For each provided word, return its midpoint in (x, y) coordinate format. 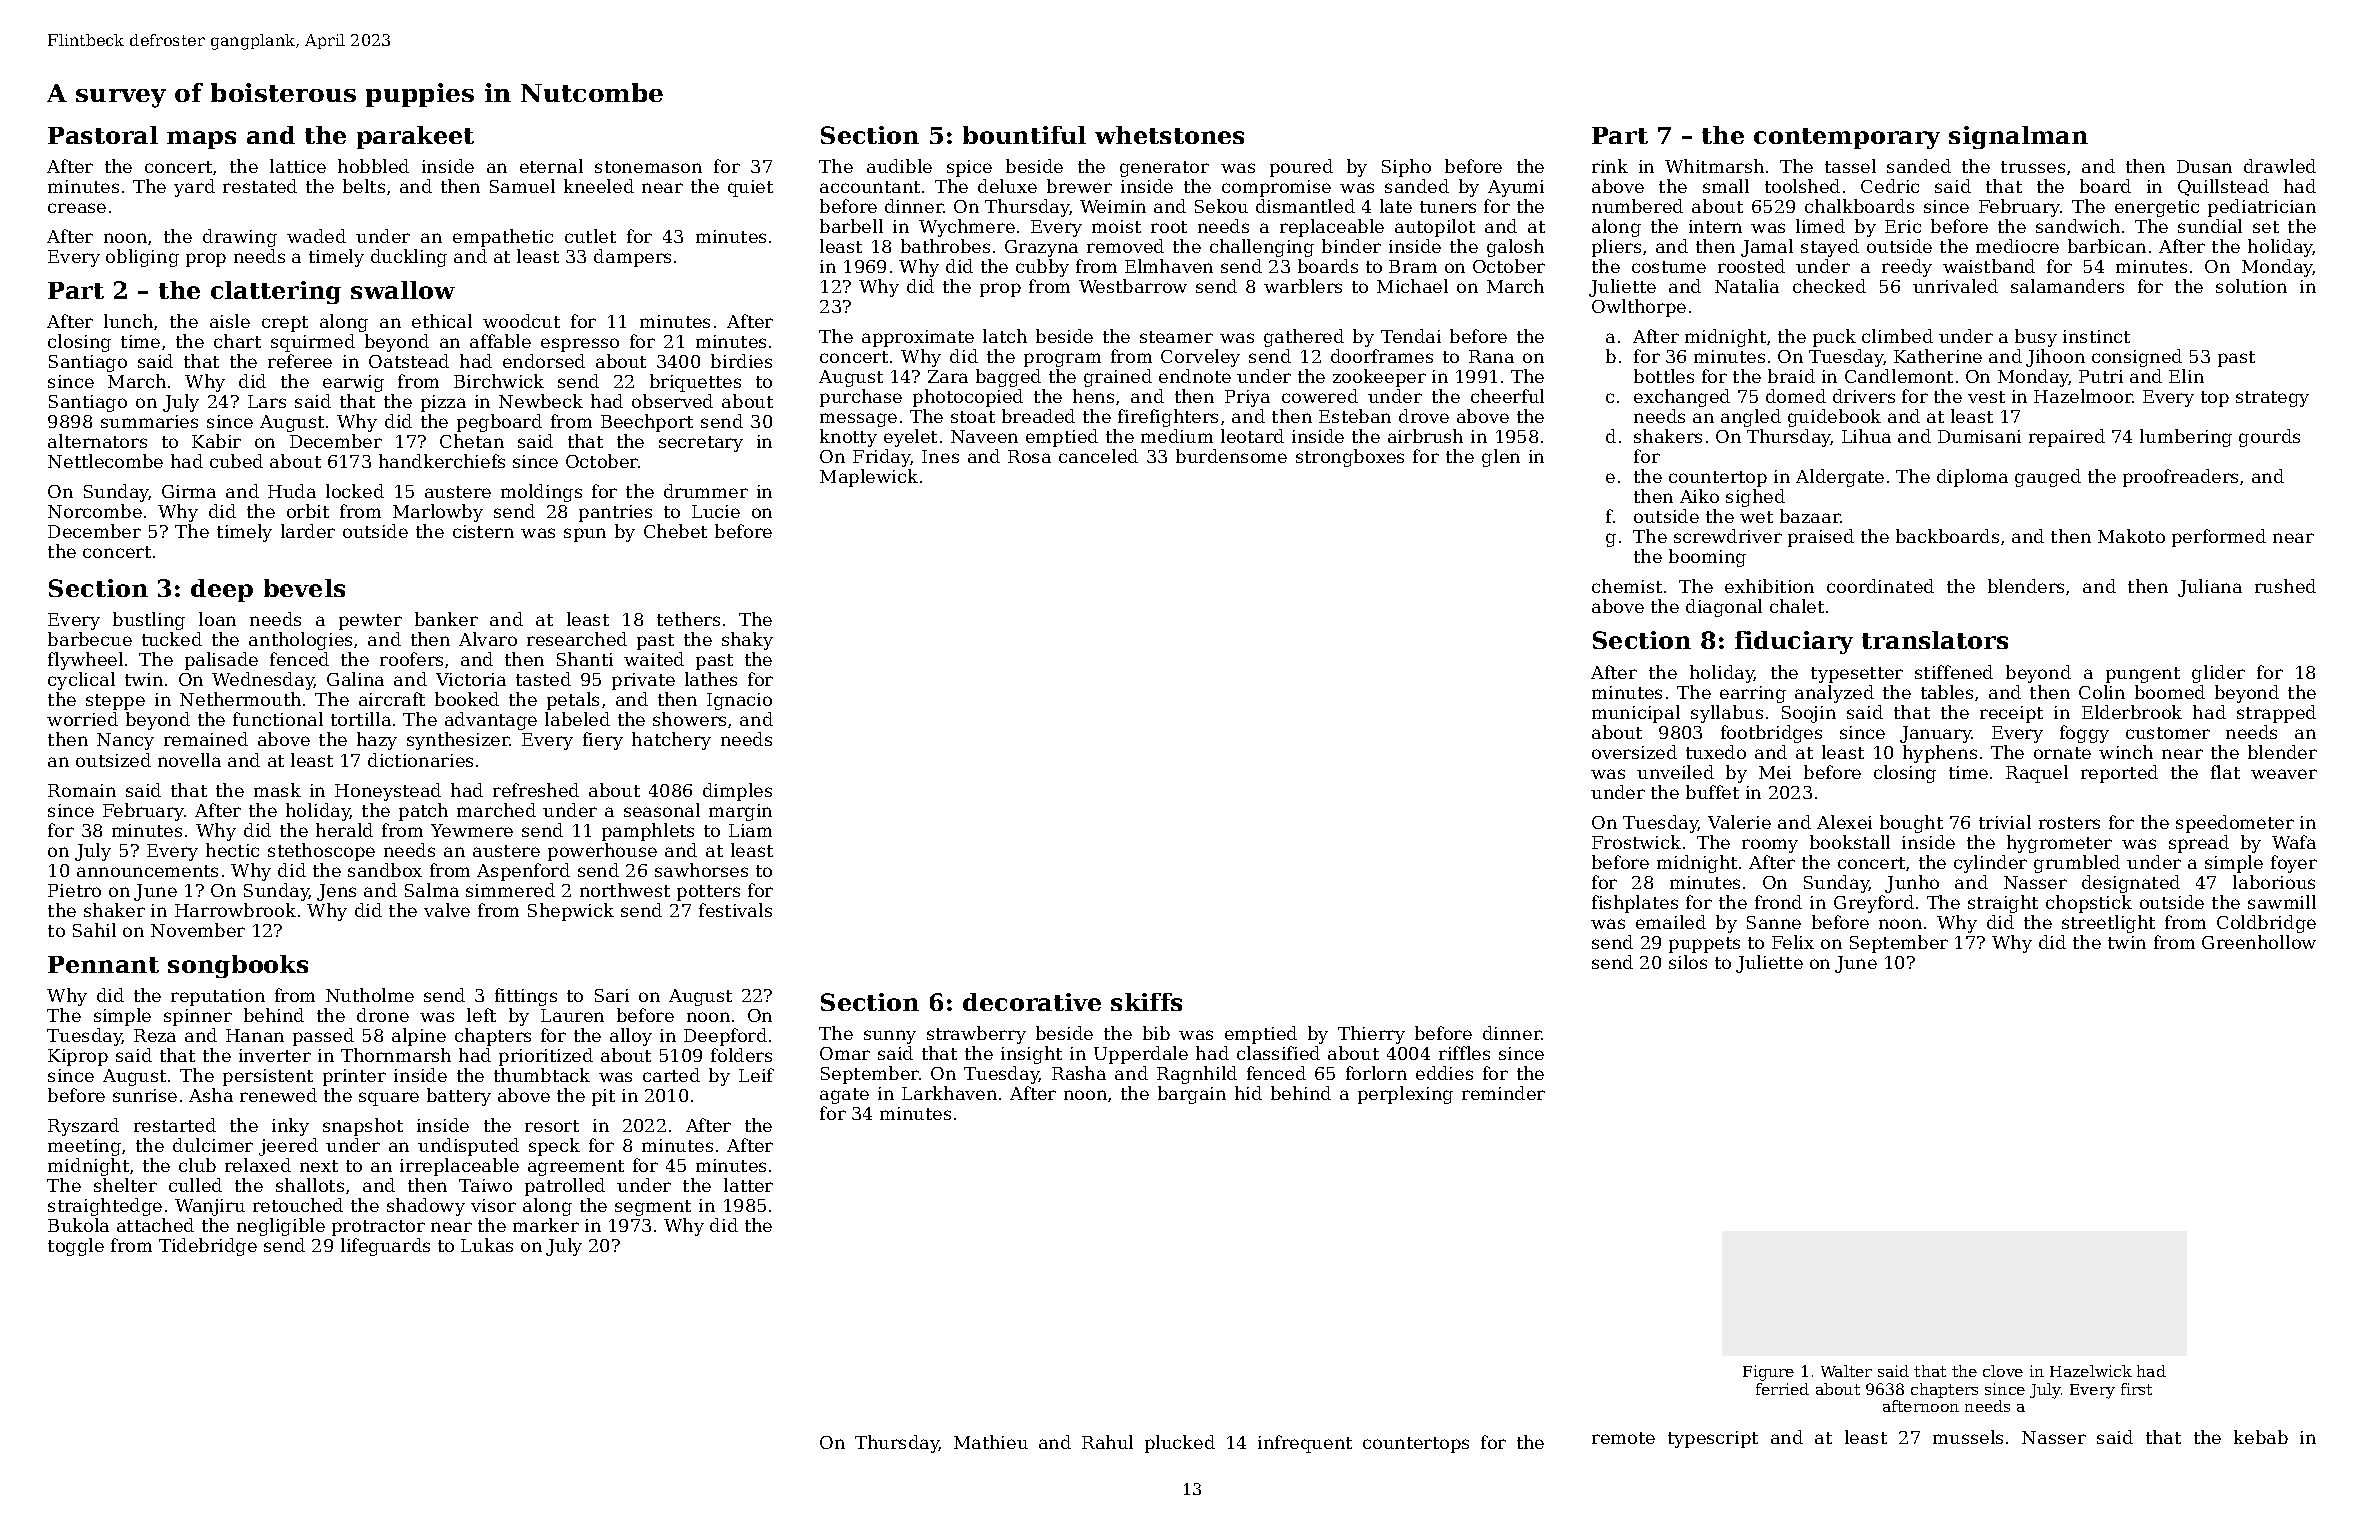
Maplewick (869, 478)
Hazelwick (2091, 1371)
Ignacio (739, 701)
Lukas (487, 1245)
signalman (2018, 137)
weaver (2284, 774)
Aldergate (1840, 478)
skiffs (1146, 1002)
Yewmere (472, 830)
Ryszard (83, 1127)
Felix (1793, 942)
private (643, 681)
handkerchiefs (442, 461)
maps (201, 140)
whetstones (1169, 135)
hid (1248, 1093)
